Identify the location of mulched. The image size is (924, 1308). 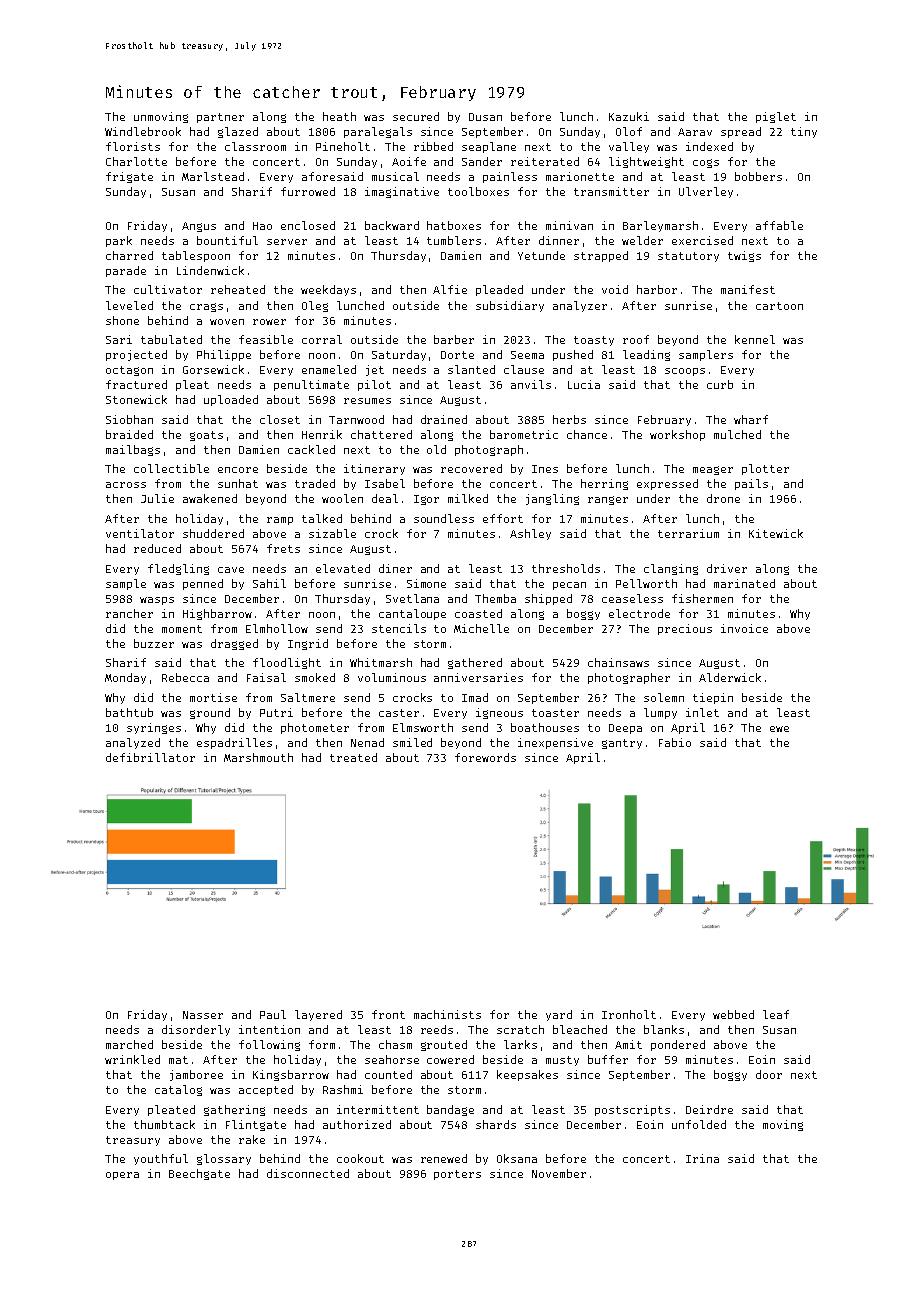
(737, 434).
